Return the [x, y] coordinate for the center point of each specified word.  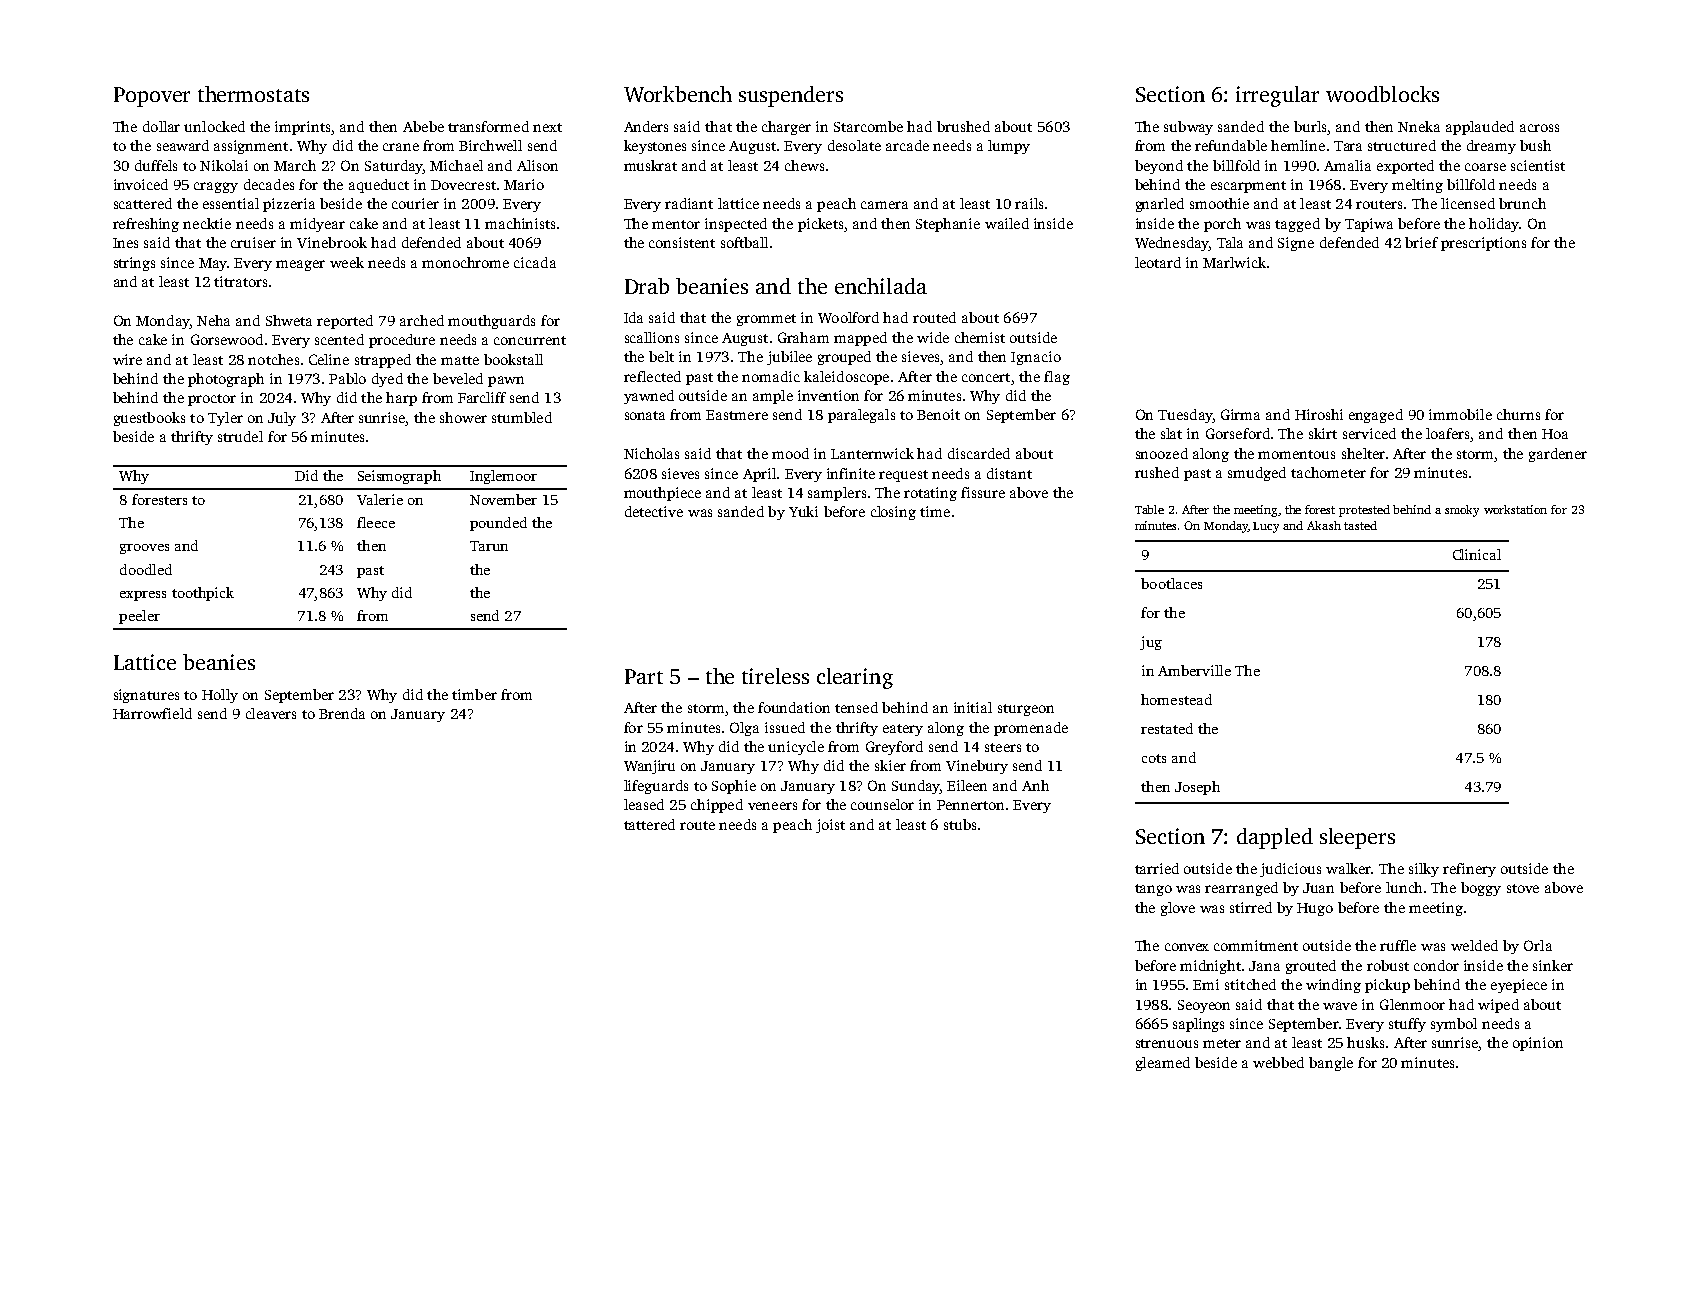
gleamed [1163, 1064]
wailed [1007, 223]
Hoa [1555, 434]
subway [1188, 128]
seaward [183, 145]
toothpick [203, 594]
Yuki [803, 511]
